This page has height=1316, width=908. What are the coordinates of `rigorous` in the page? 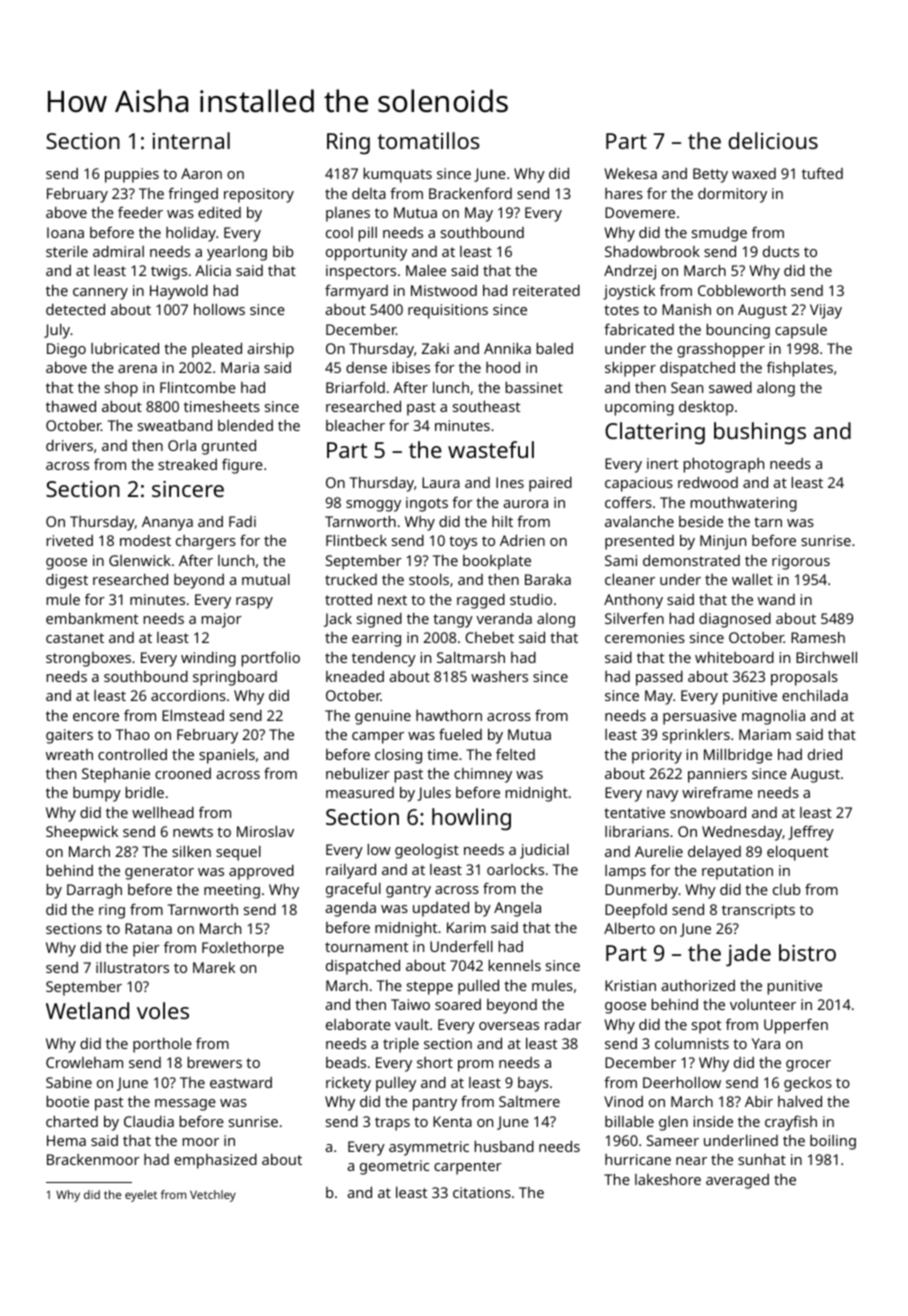 It's located at (801, 562).
